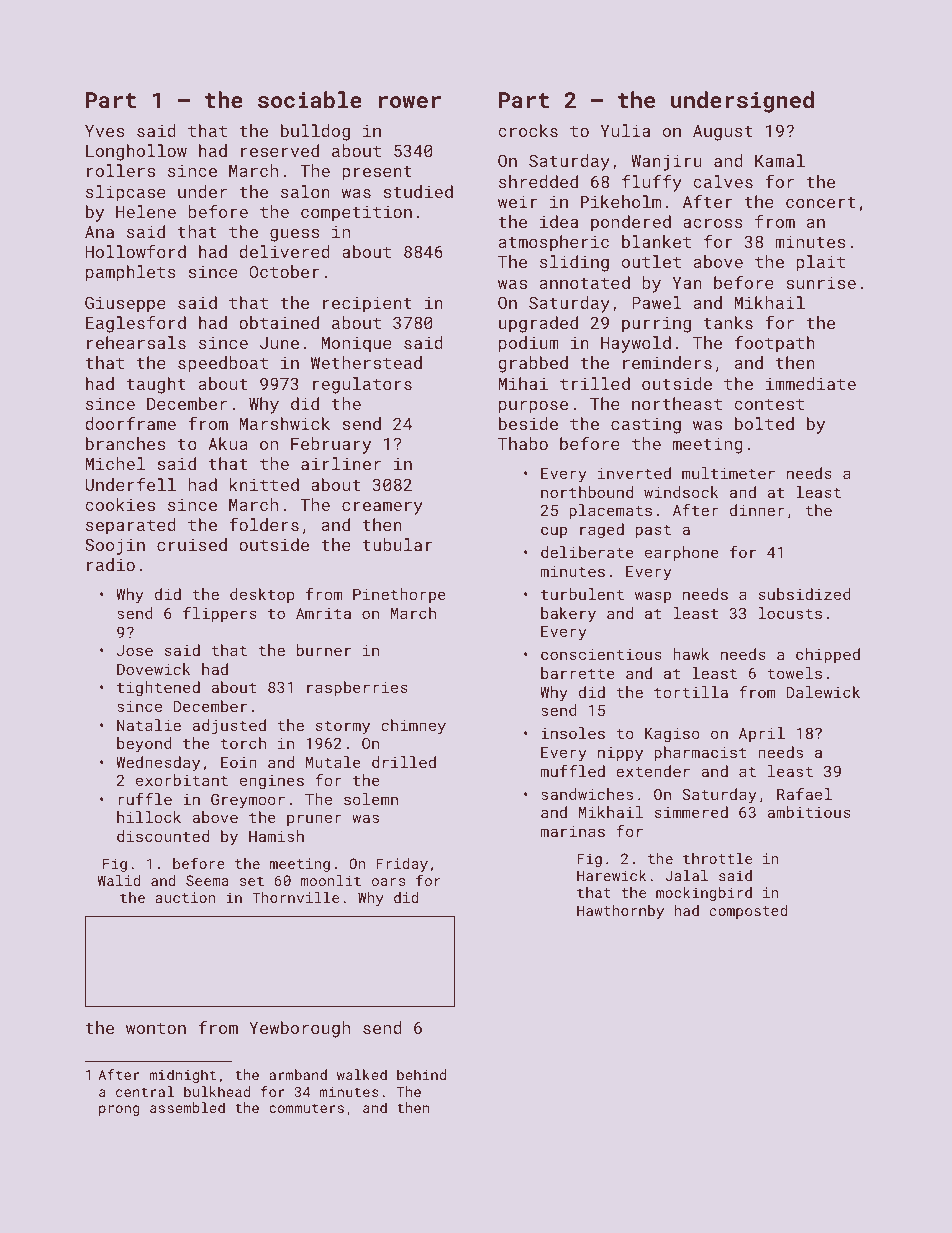 Image resolution: width=952 pixels, height=1233 pixels. I want to click on assembled, so click(187, 1107).
